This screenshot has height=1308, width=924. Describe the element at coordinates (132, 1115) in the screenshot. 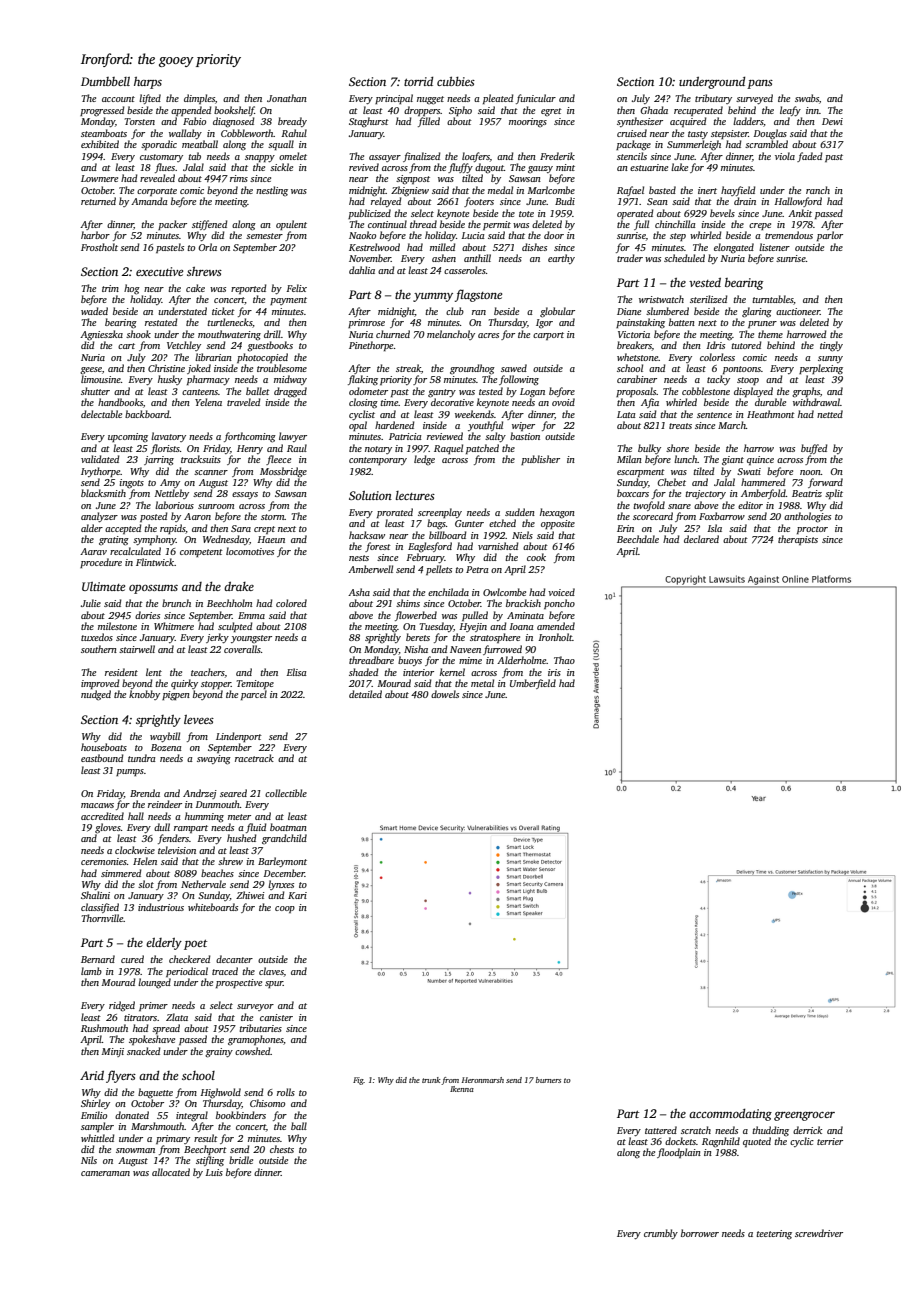

I see `donated` at that location.
